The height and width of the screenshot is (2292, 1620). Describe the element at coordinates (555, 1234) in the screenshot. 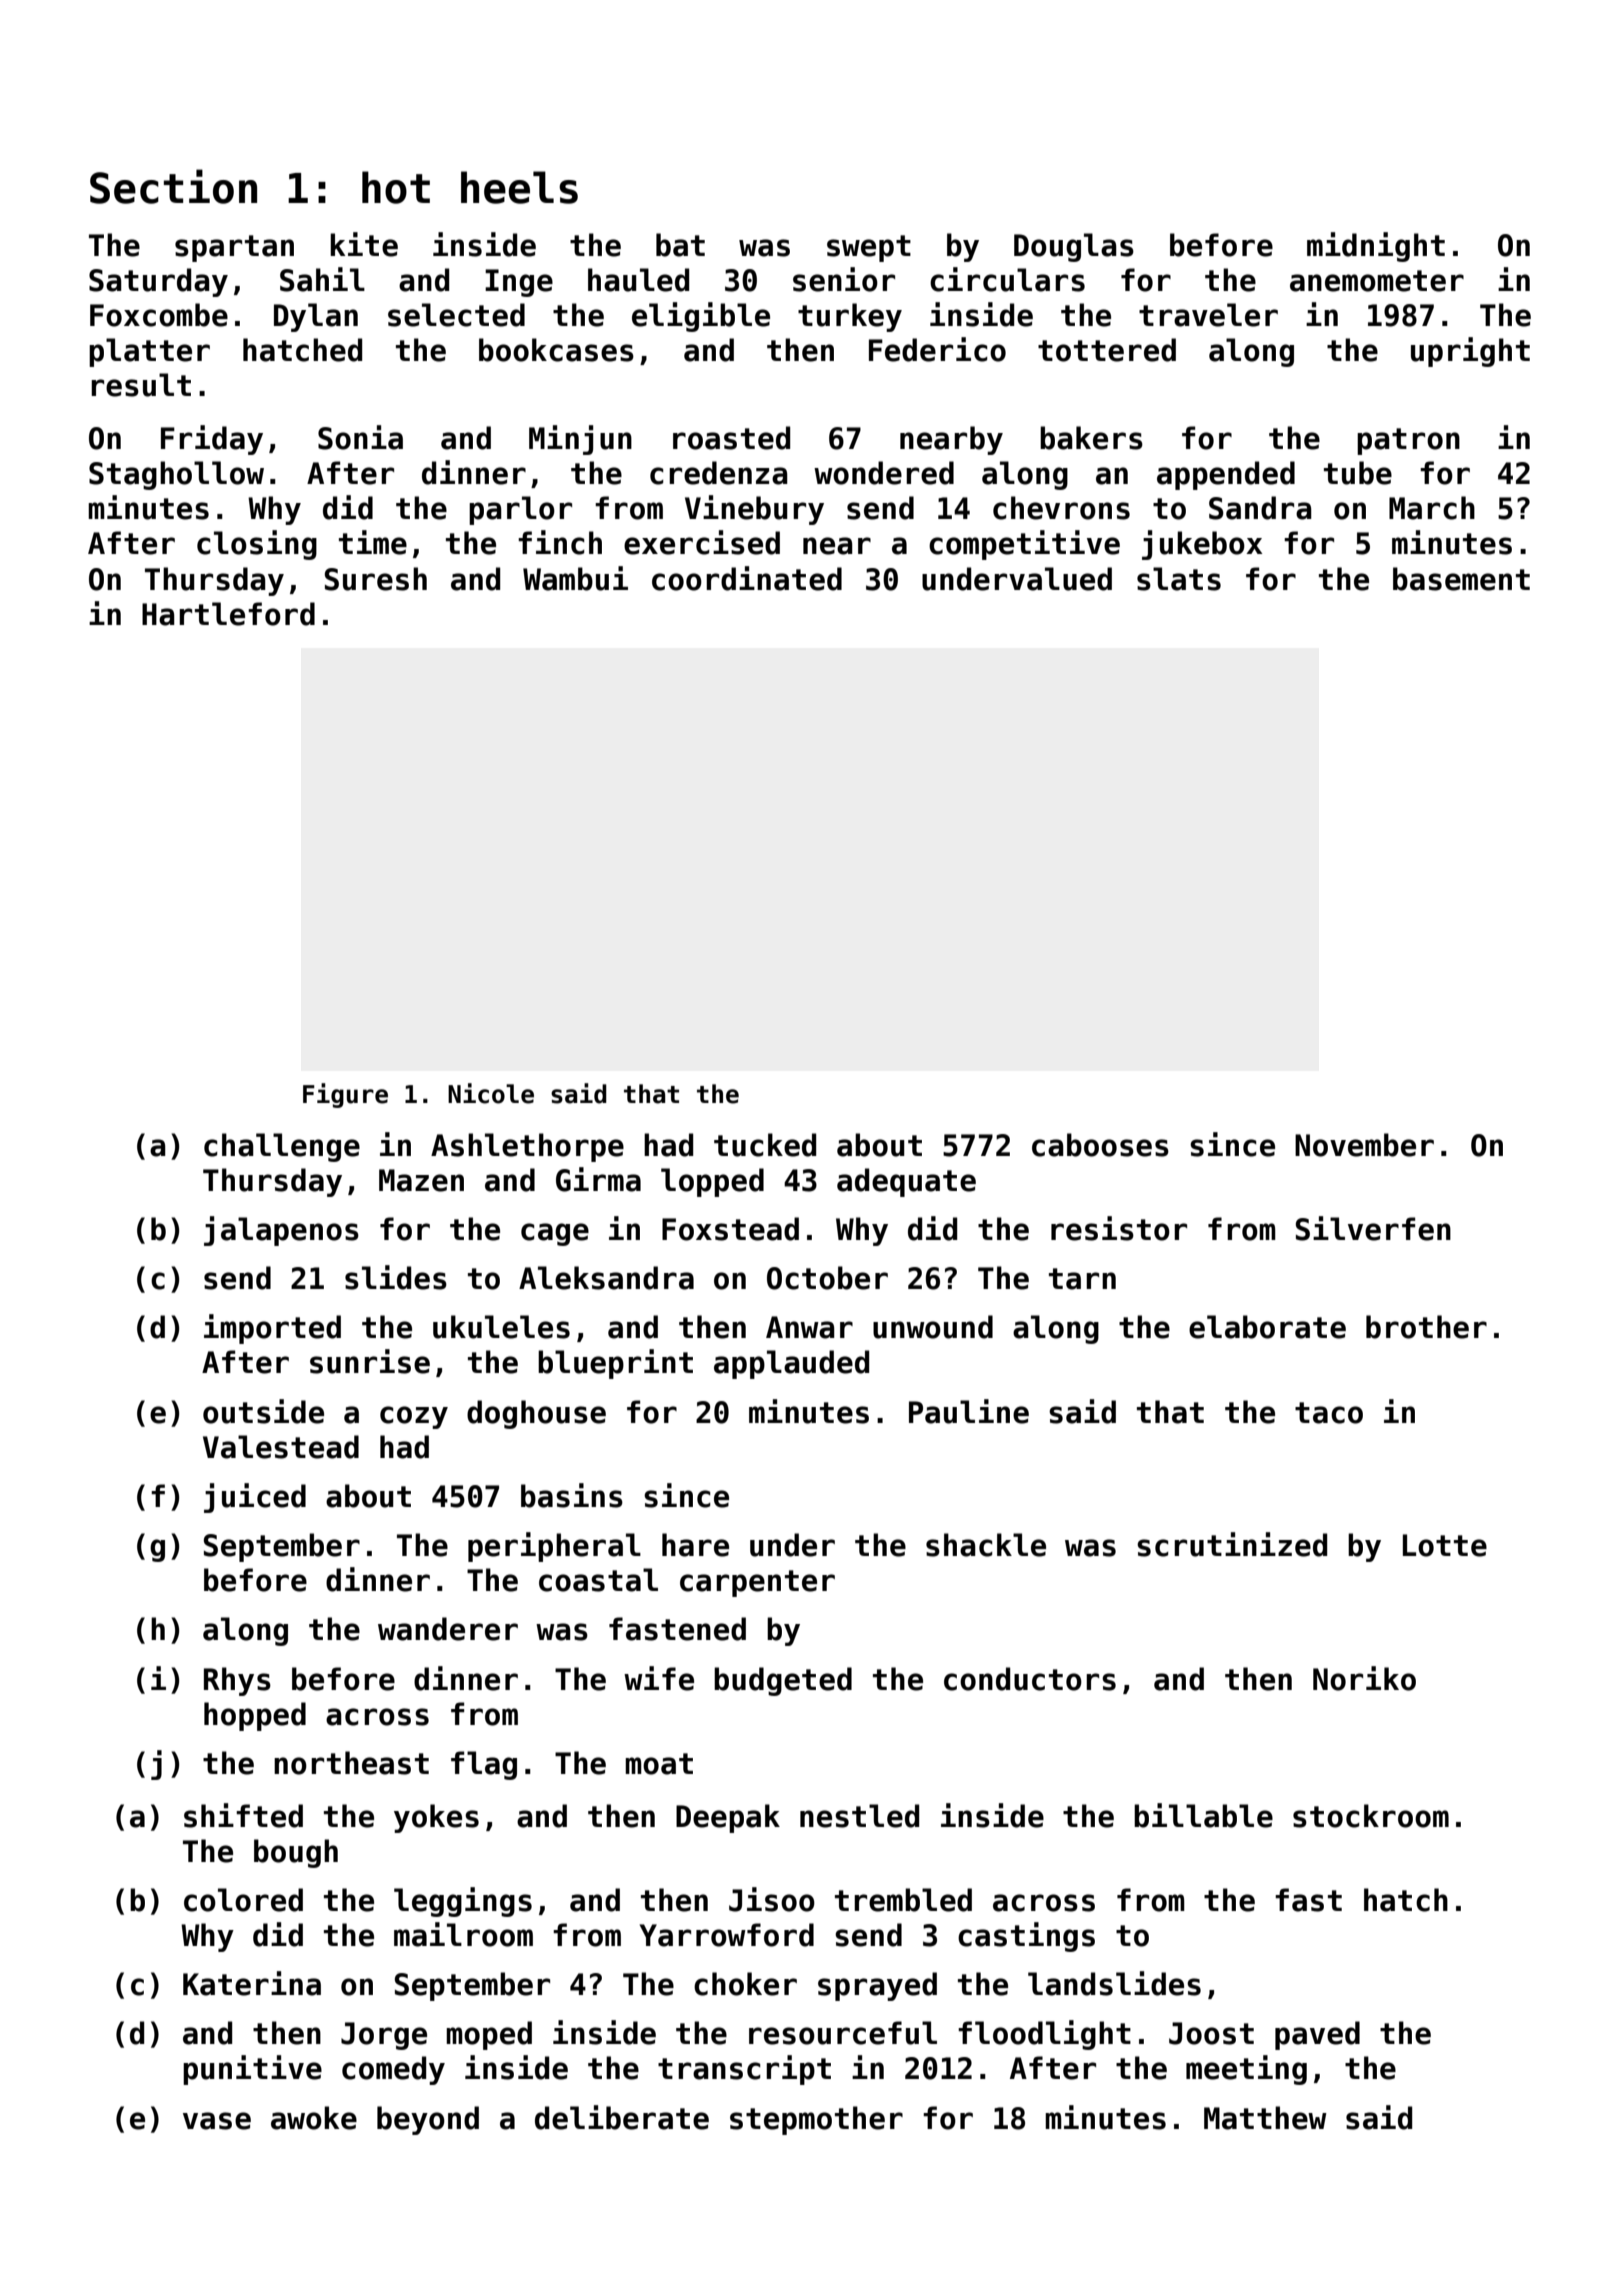

I see `cage` at that location.
